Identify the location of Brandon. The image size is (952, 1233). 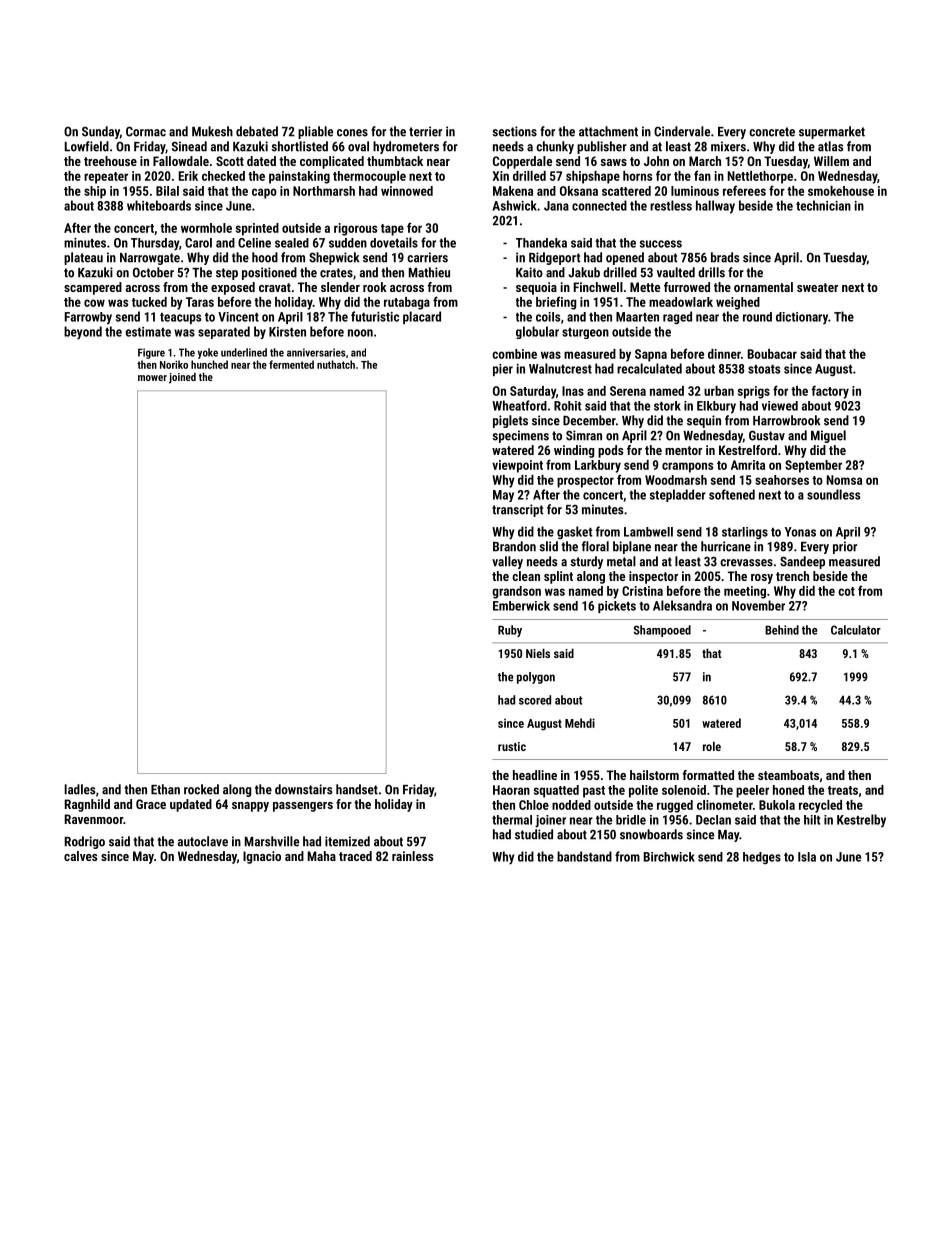
(514, 546).
